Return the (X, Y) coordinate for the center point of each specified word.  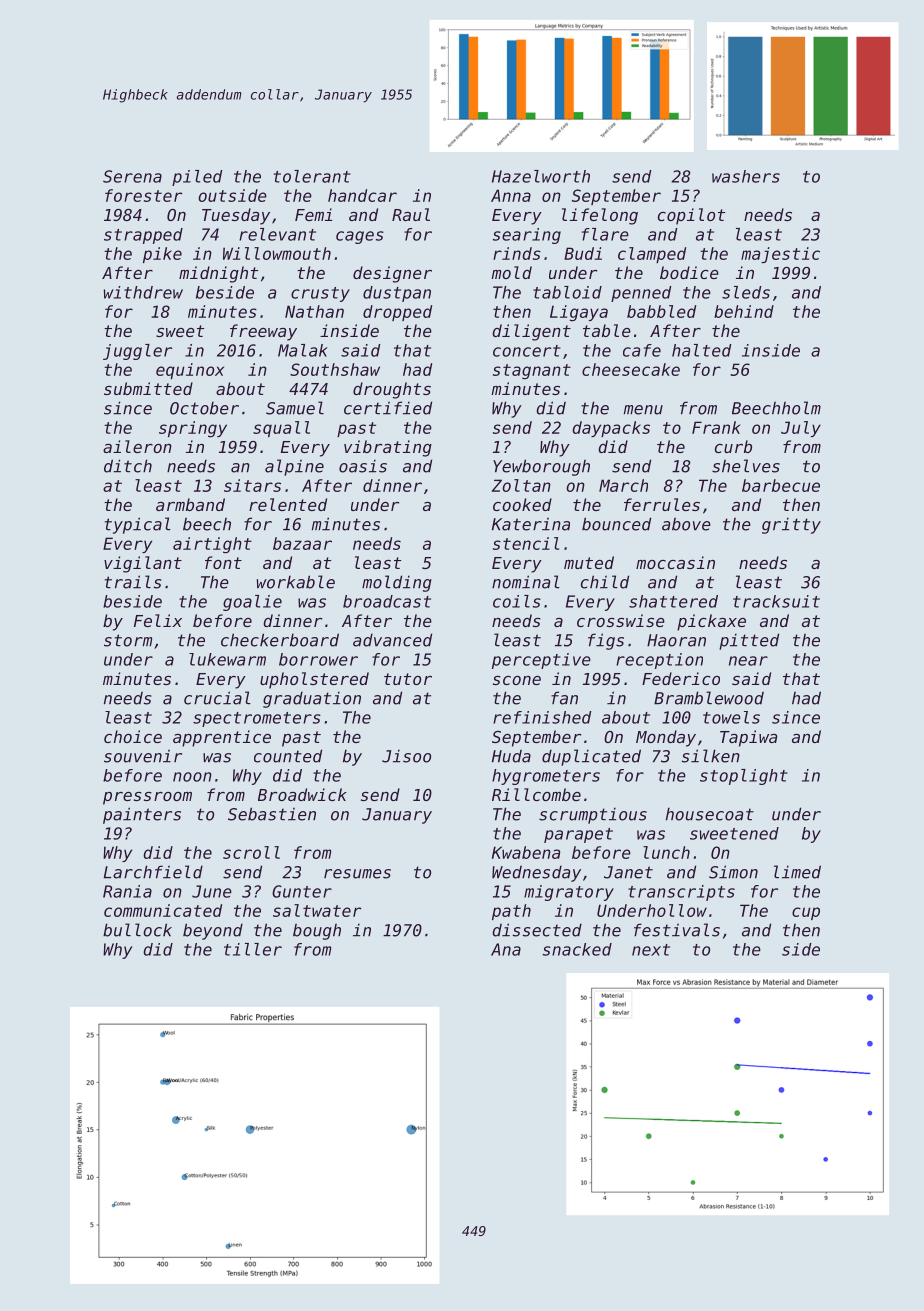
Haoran (676, 640)
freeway (263, 332)
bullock (137, 930)
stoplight (744, 777)
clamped (652, 255)
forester (143, 195)
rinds (517, 253)
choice (133, 736)
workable (296, 582)
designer (392, 274)
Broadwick (302, 794)
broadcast (387, 601)
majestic (780, 255)
